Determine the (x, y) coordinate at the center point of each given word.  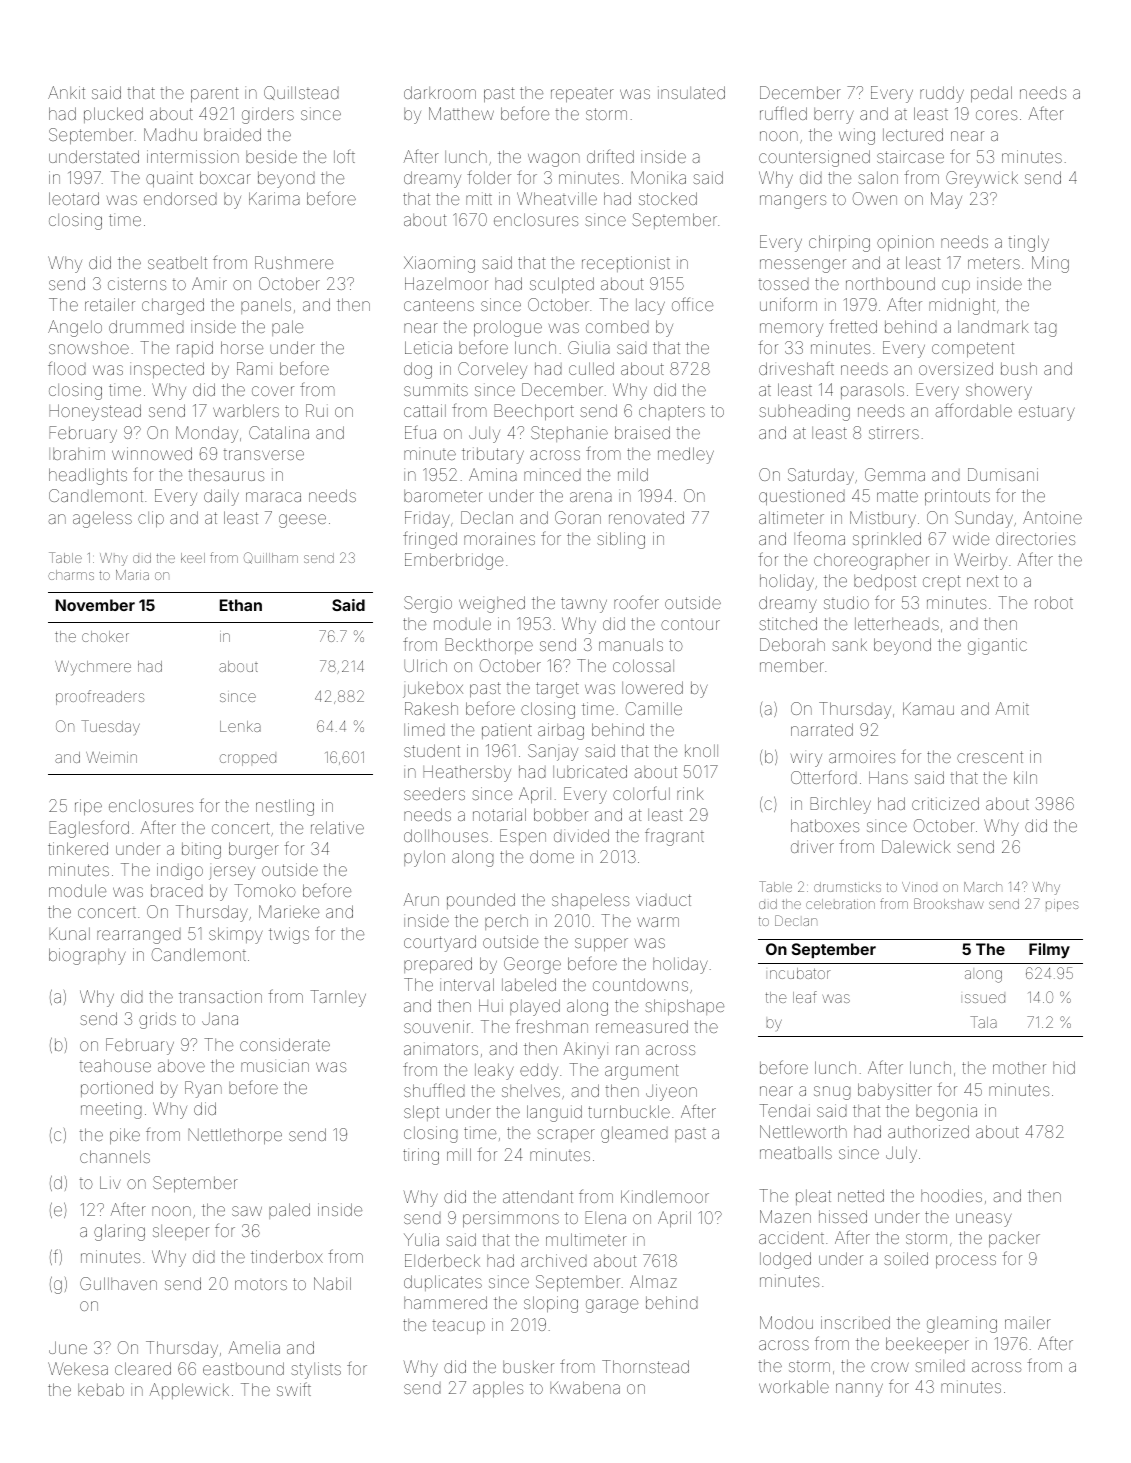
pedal (991, 94)
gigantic (997, 646)
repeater (582, 95)
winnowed (152, 453)
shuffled (434, 1090)
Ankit (66, 92)
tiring (421, 1156)
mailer (1028, 1322)
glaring (119, 1232)
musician (275, 1065)
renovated (646, 517)
